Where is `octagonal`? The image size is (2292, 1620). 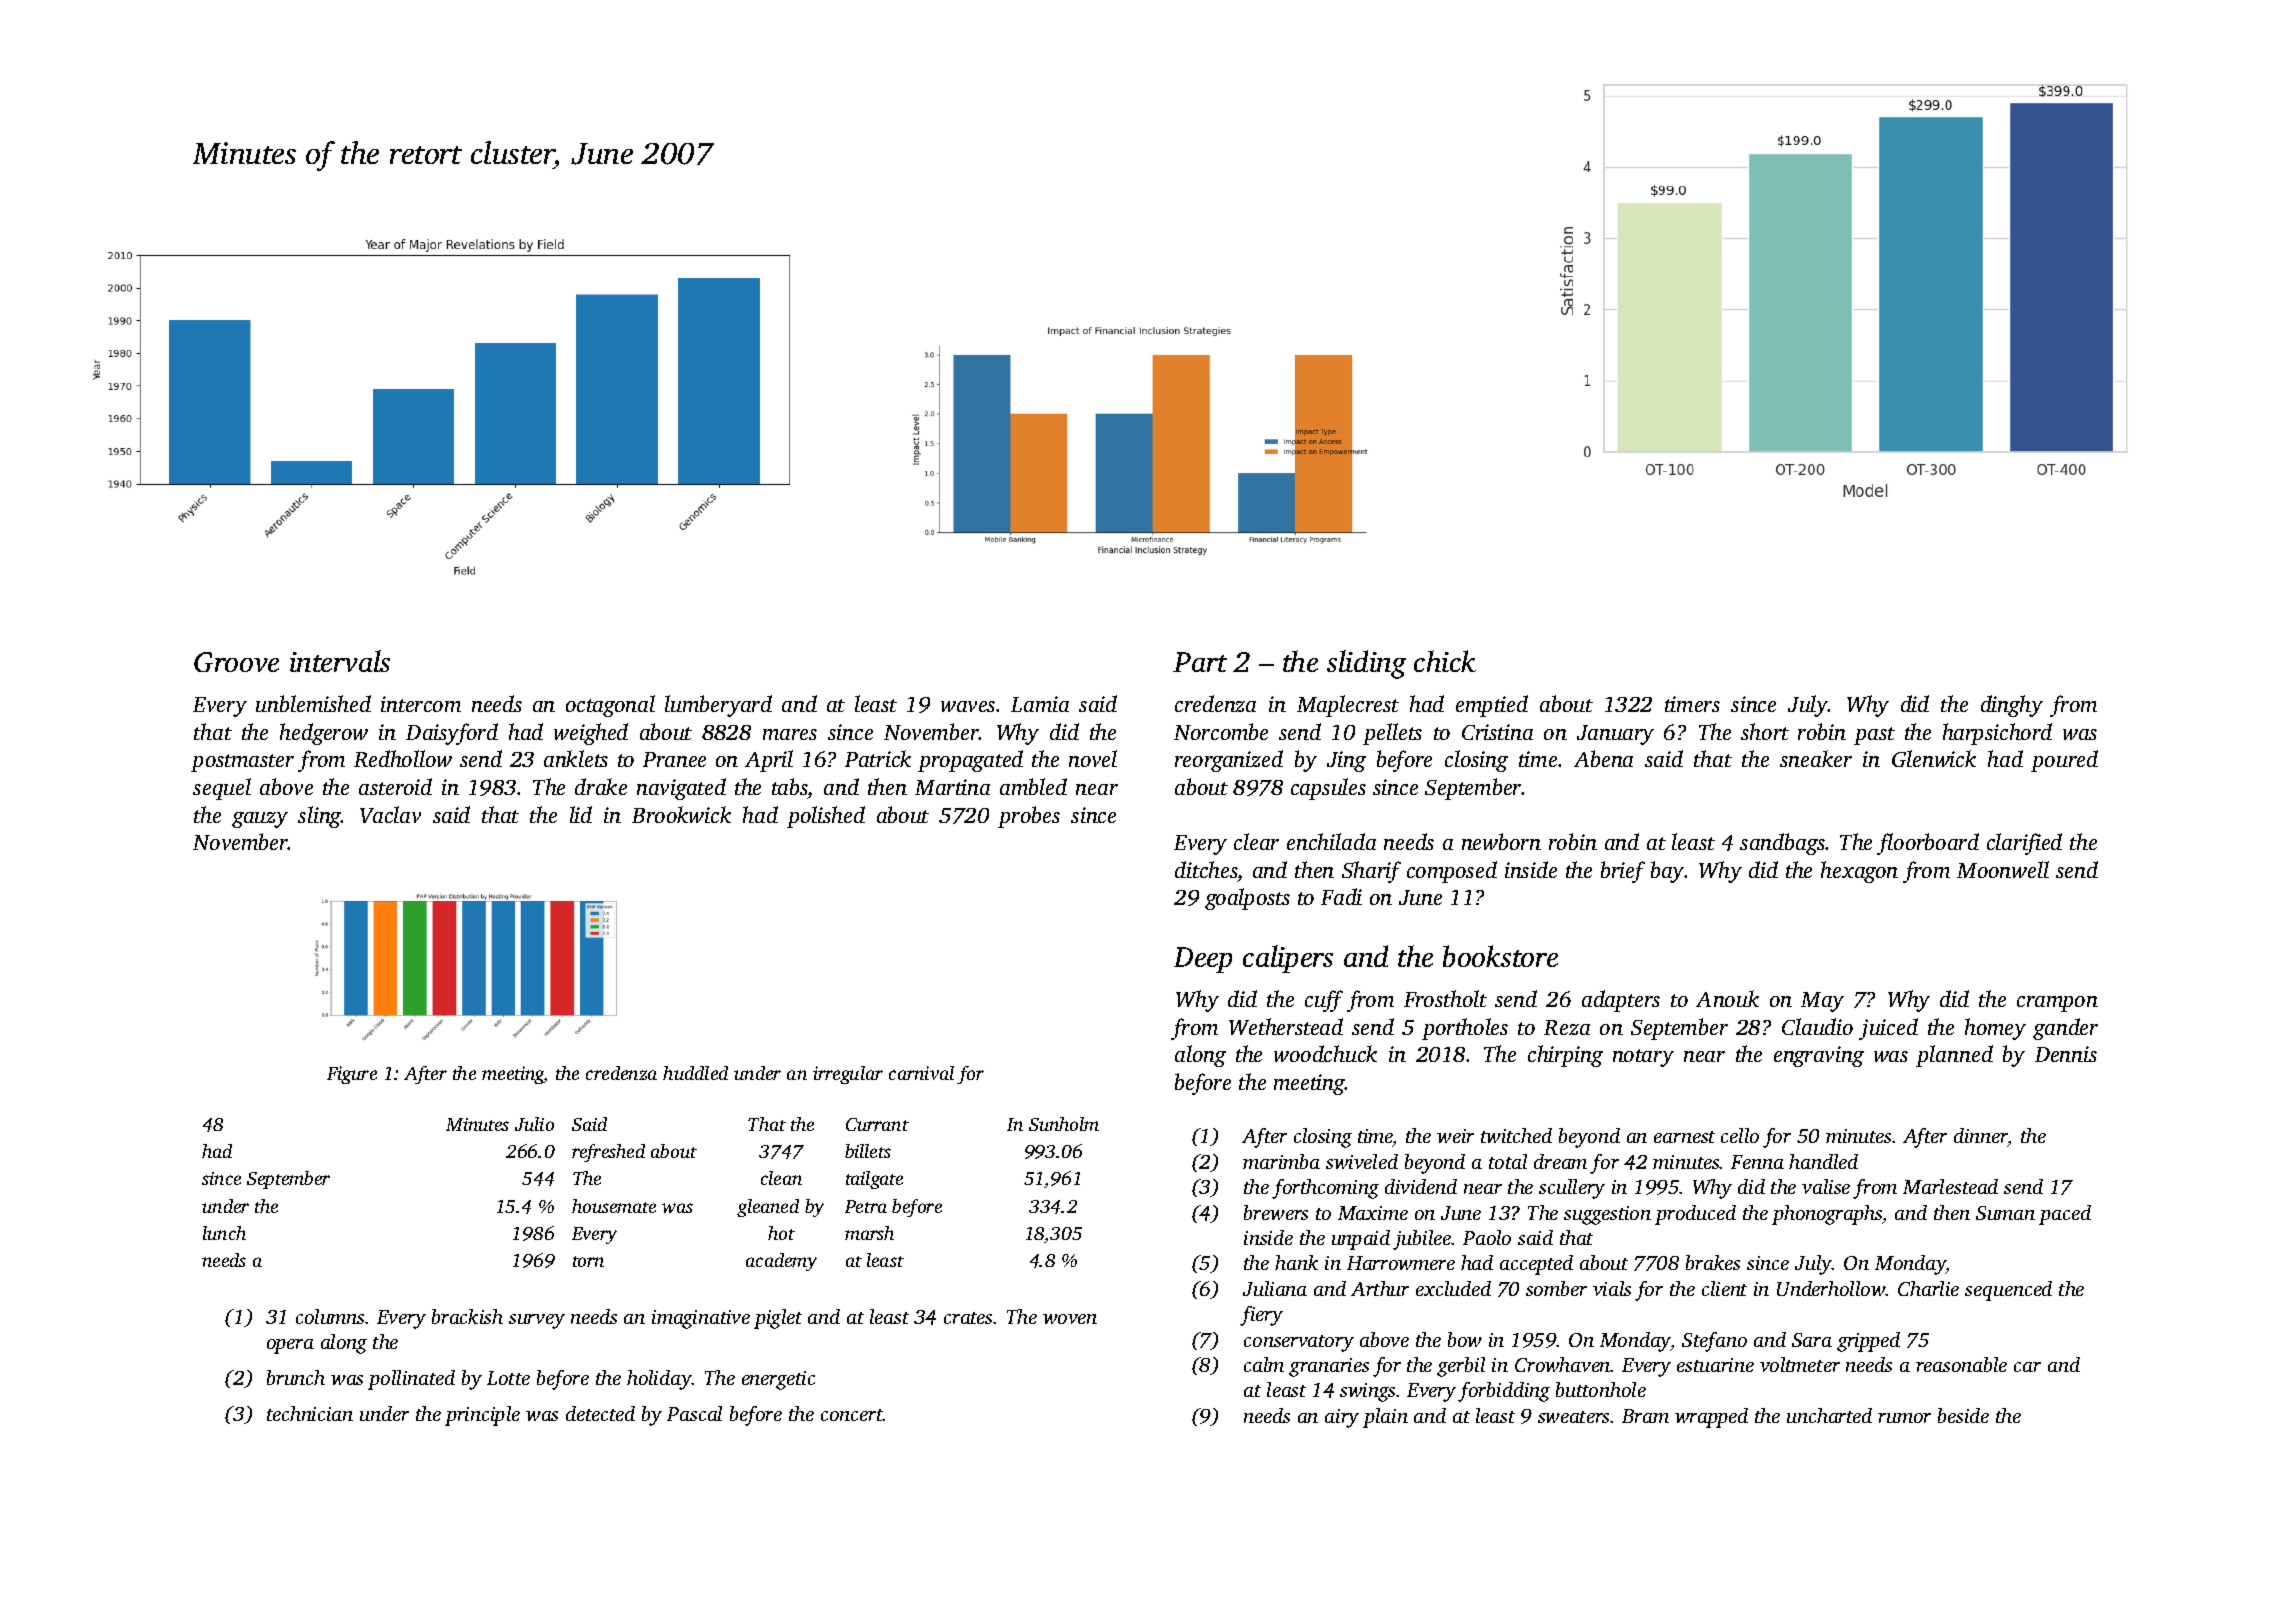 octagonal is located at coordinates (610, 706).
